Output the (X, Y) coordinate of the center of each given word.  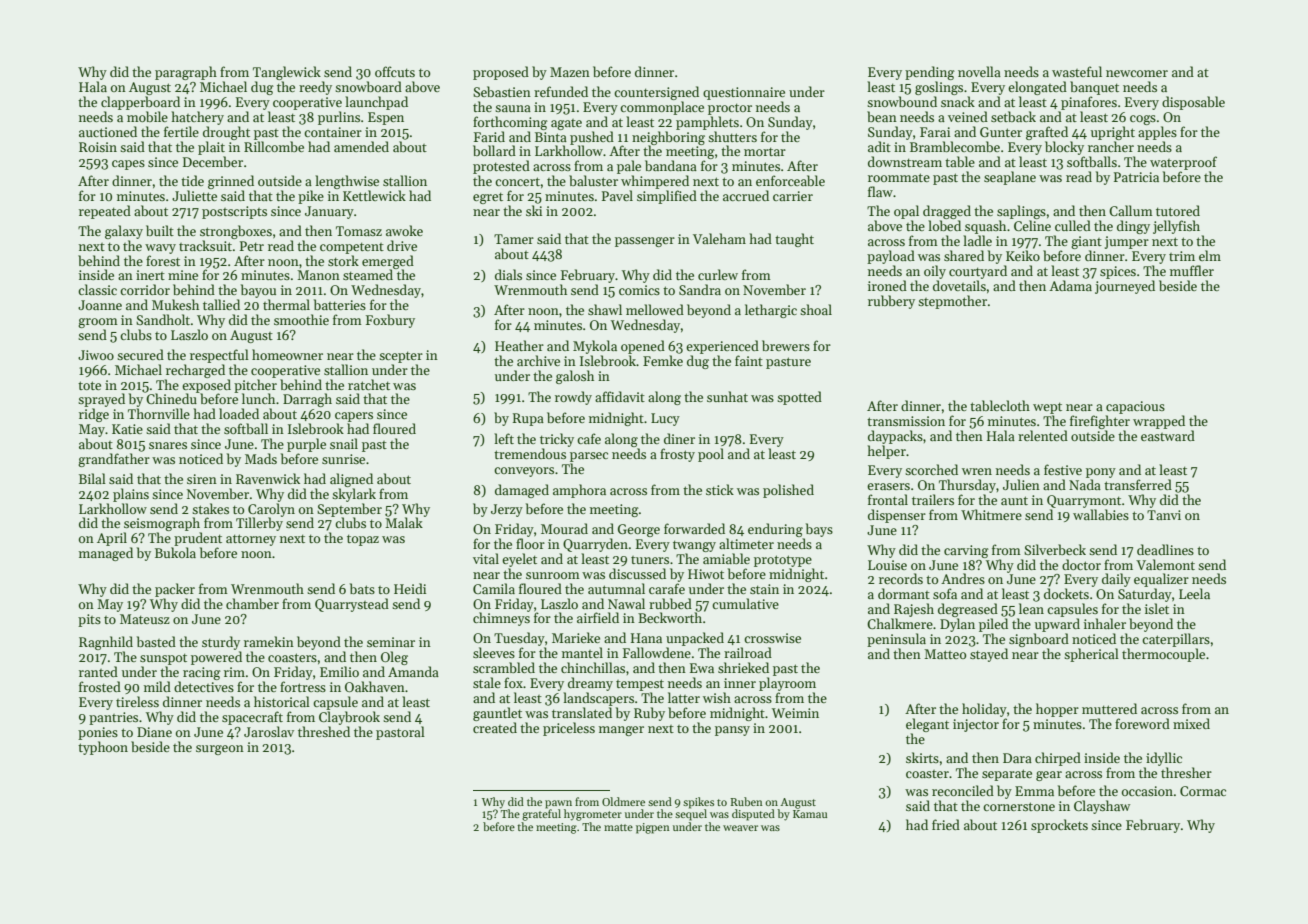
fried (946, 824)
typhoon (103, 748)
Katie (127, 429)
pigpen (653, 828)
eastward (1168, 435)
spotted (799, 398)
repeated (105, 212)
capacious (1135, 407)
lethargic (771, 311)
